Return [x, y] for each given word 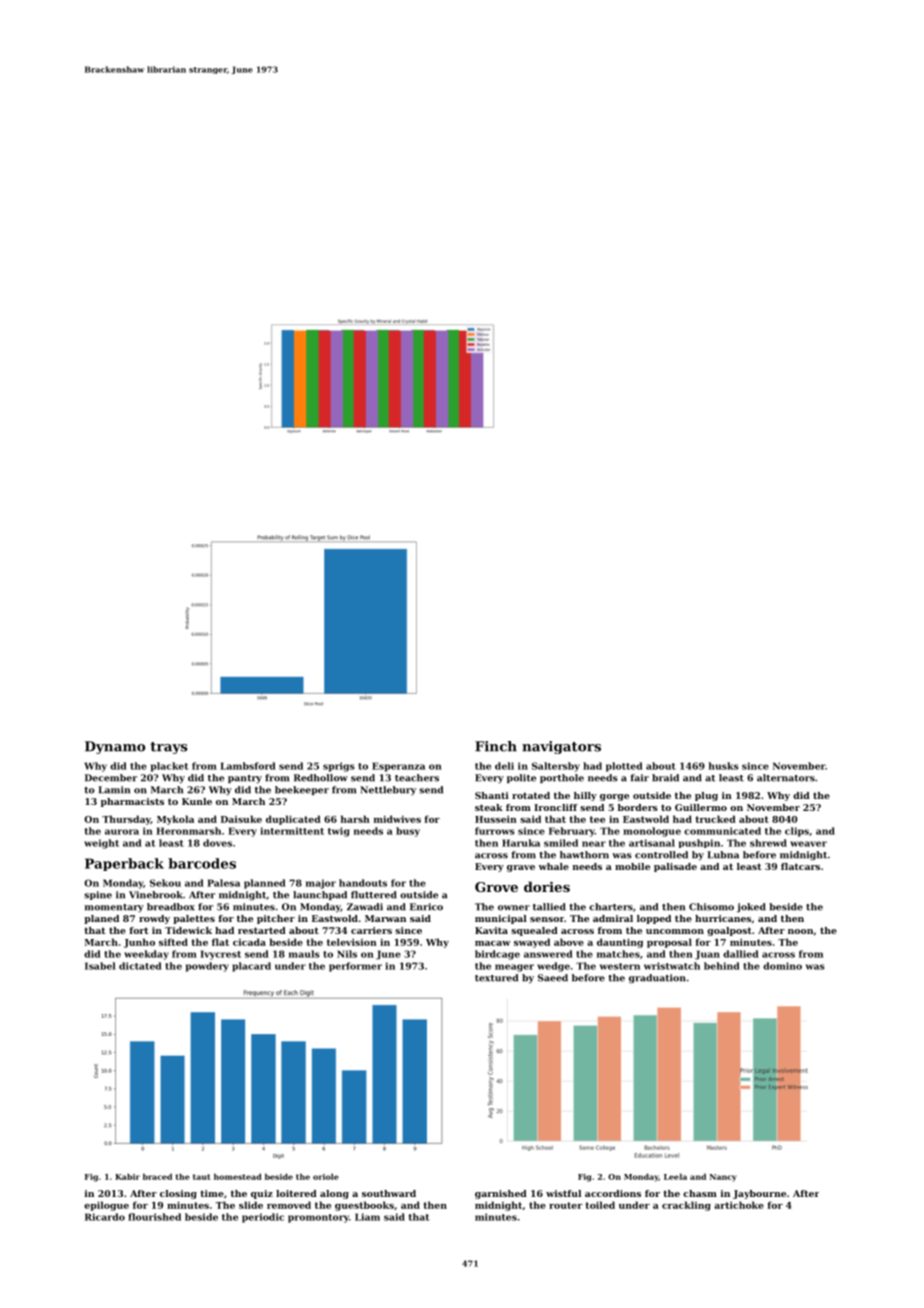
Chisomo [711, 907]
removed [289, 1205]
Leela [675, 1176]
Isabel [100, 966]
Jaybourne [759, 1194]
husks [723, 766]
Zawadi [365, 907]
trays [168, 748]
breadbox [171, 907]
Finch [496, 746]
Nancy [723, 1178]
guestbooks [364, 1206]
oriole [326, 1176]
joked [751, 908]
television [352, 942]
